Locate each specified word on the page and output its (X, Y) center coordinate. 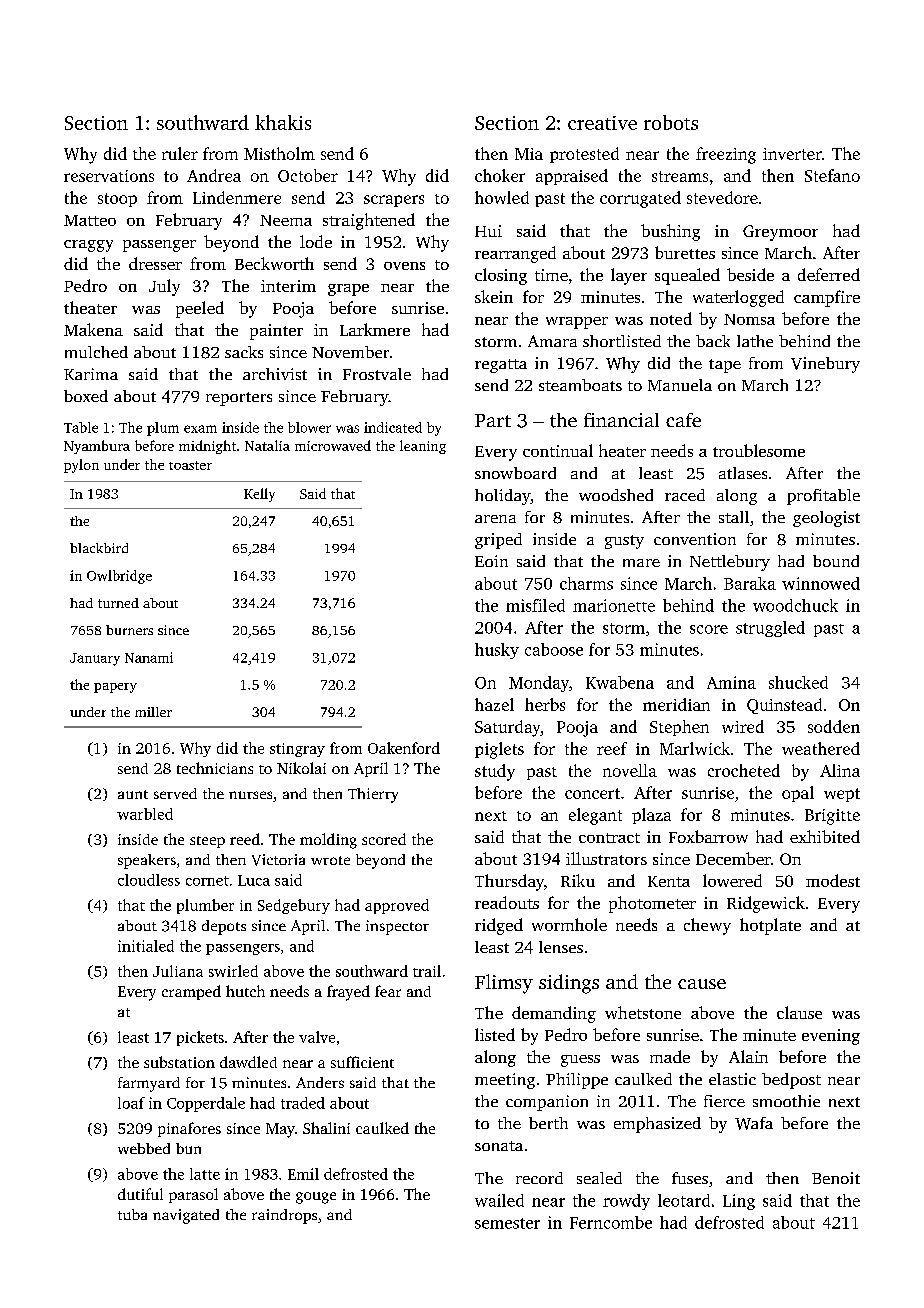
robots (671, 122)
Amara (552, 341)
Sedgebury (294, 906)
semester (507, 1223)
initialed (146, 946)
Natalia (267, 445)
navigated (186, 1216)
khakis (283, 122)
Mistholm (279, 153)
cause (702, 984)
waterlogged (738, 298)
